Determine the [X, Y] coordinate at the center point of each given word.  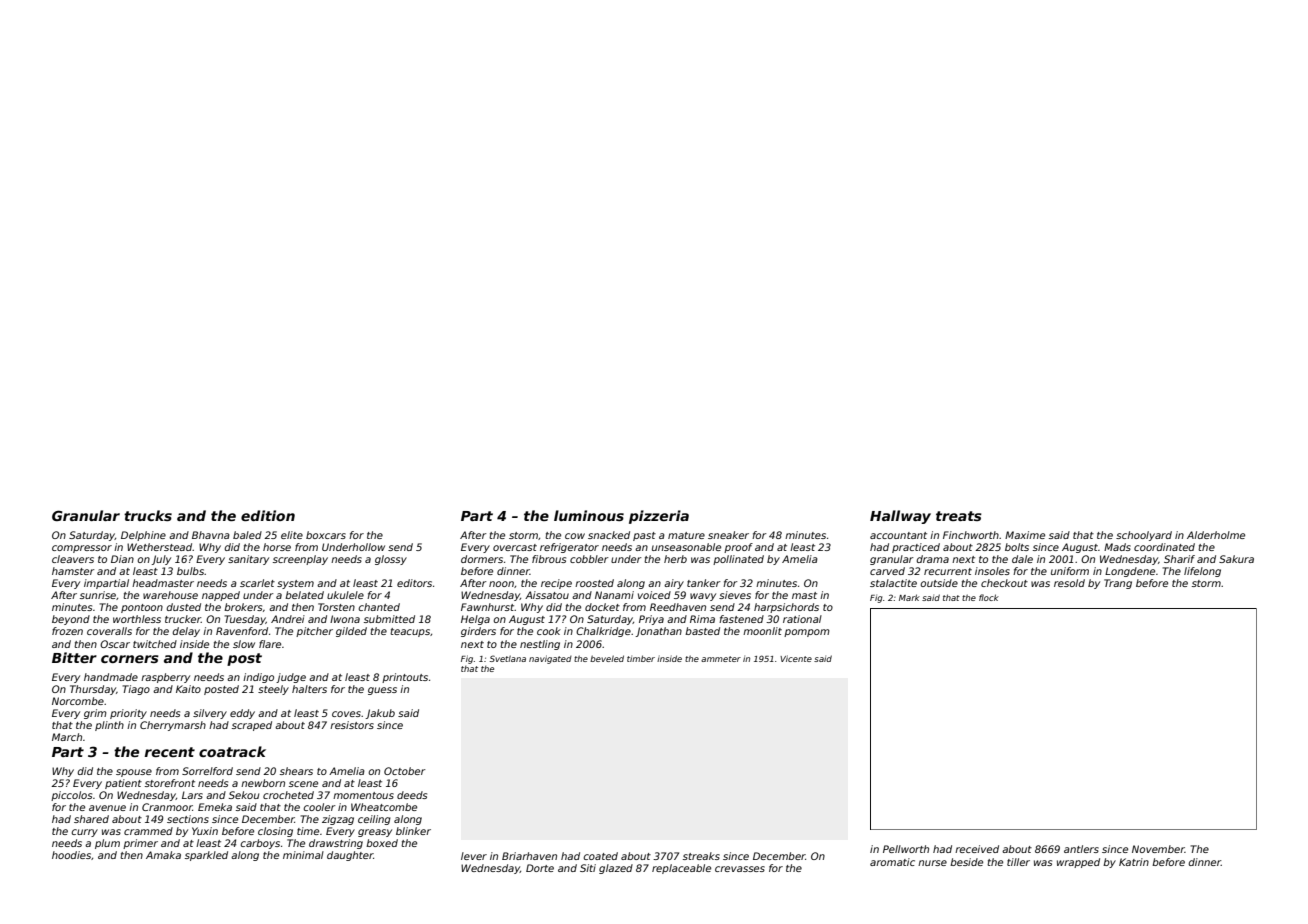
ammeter [721, 659]
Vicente [796, 658]
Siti [588, 868]
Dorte [540, 868]
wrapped [1078, 863]
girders [478, 632]
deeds [412, 795]
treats [959, 516]
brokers [243, 607]
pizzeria [659, 517]
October [405, 771]
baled [247, 535]
